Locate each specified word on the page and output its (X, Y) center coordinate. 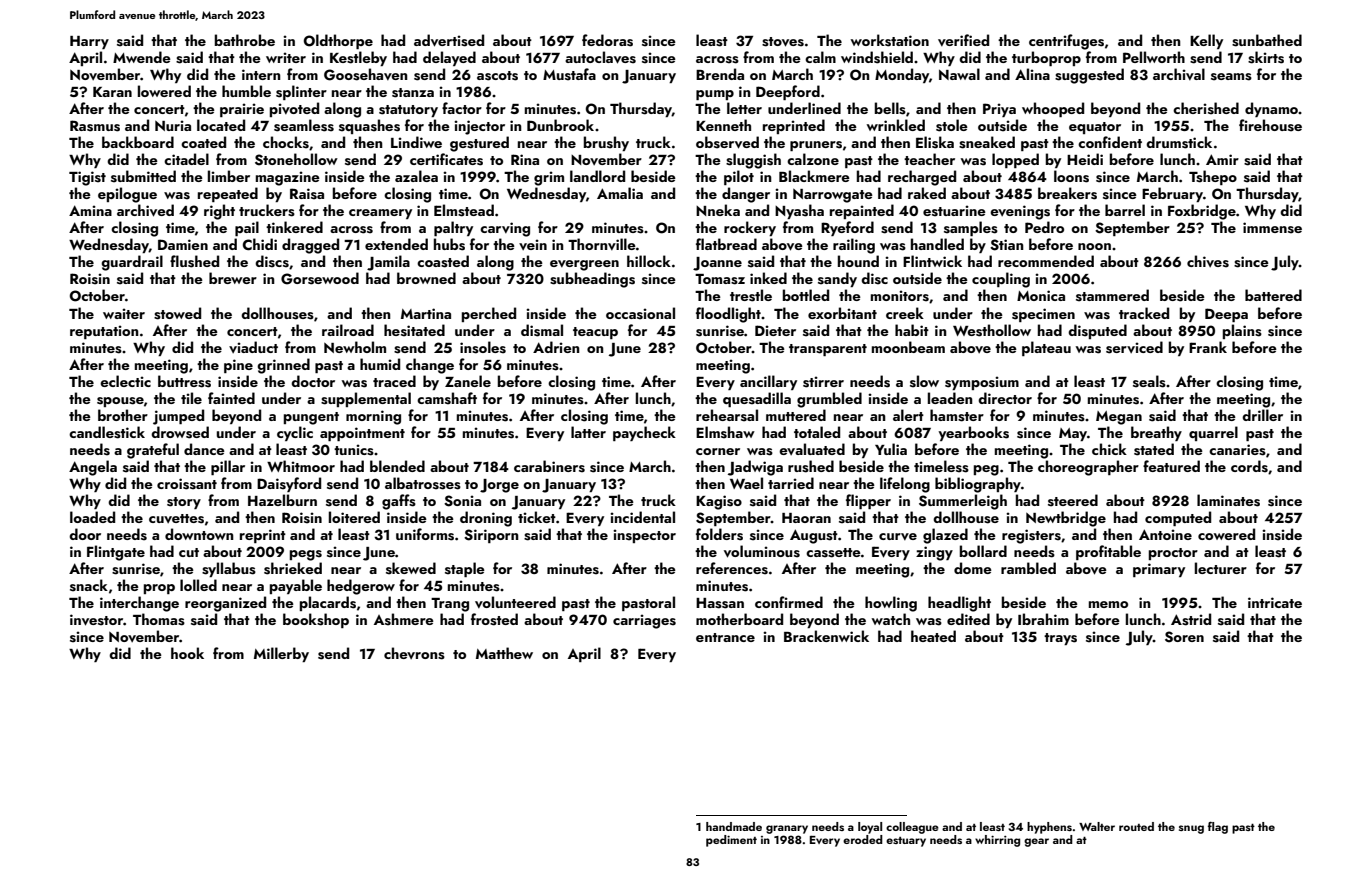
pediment (731, 841)
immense (1272, 228)
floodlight (728, 315)
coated (203, 142)
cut (189, 552)
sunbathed (1267, 40)
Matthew (504, 653)
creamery (380, 214)
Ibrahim (1043, 619)
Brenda (720, 74)
